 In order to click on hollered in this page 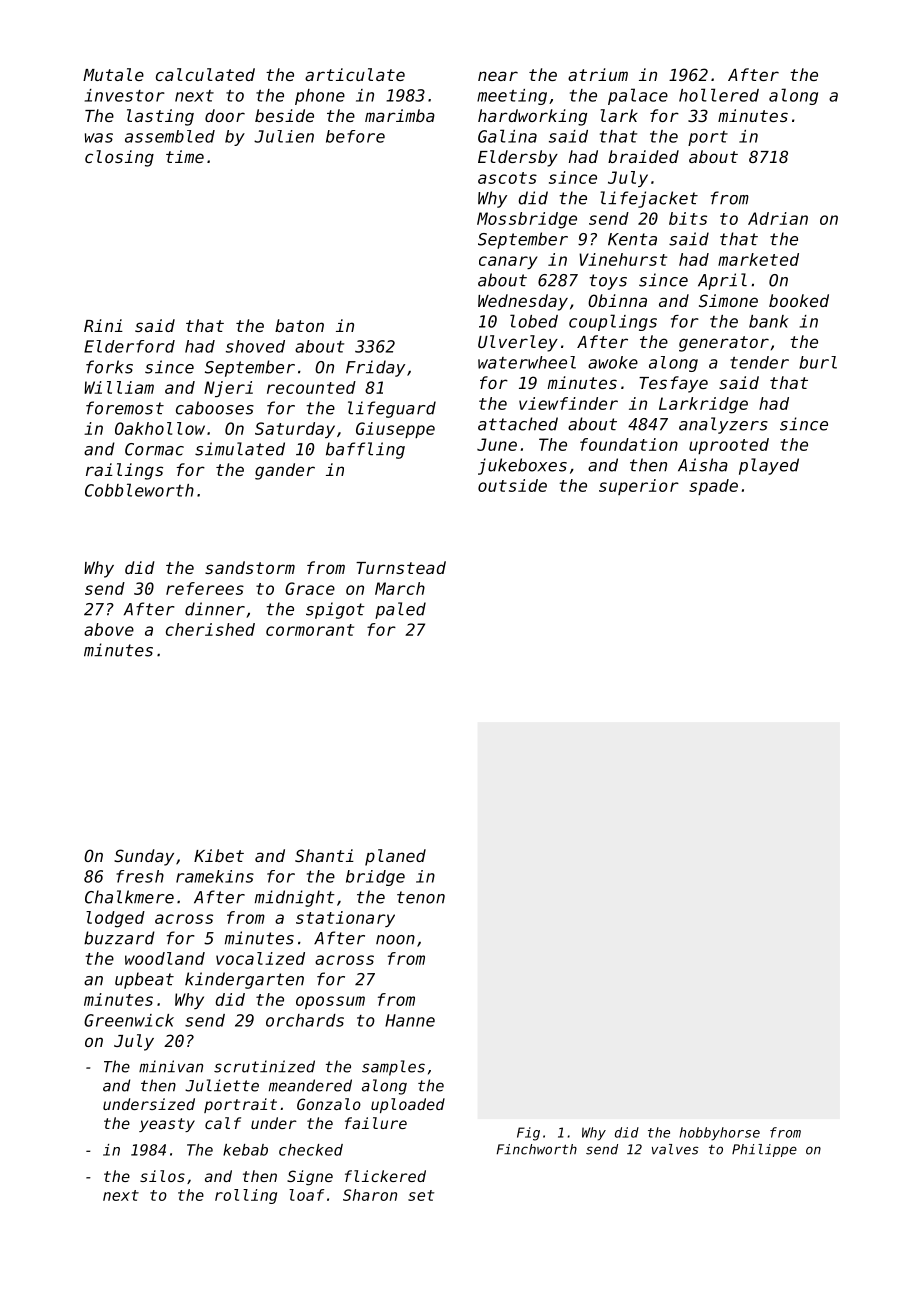, I will do `click(719, 95)`.
